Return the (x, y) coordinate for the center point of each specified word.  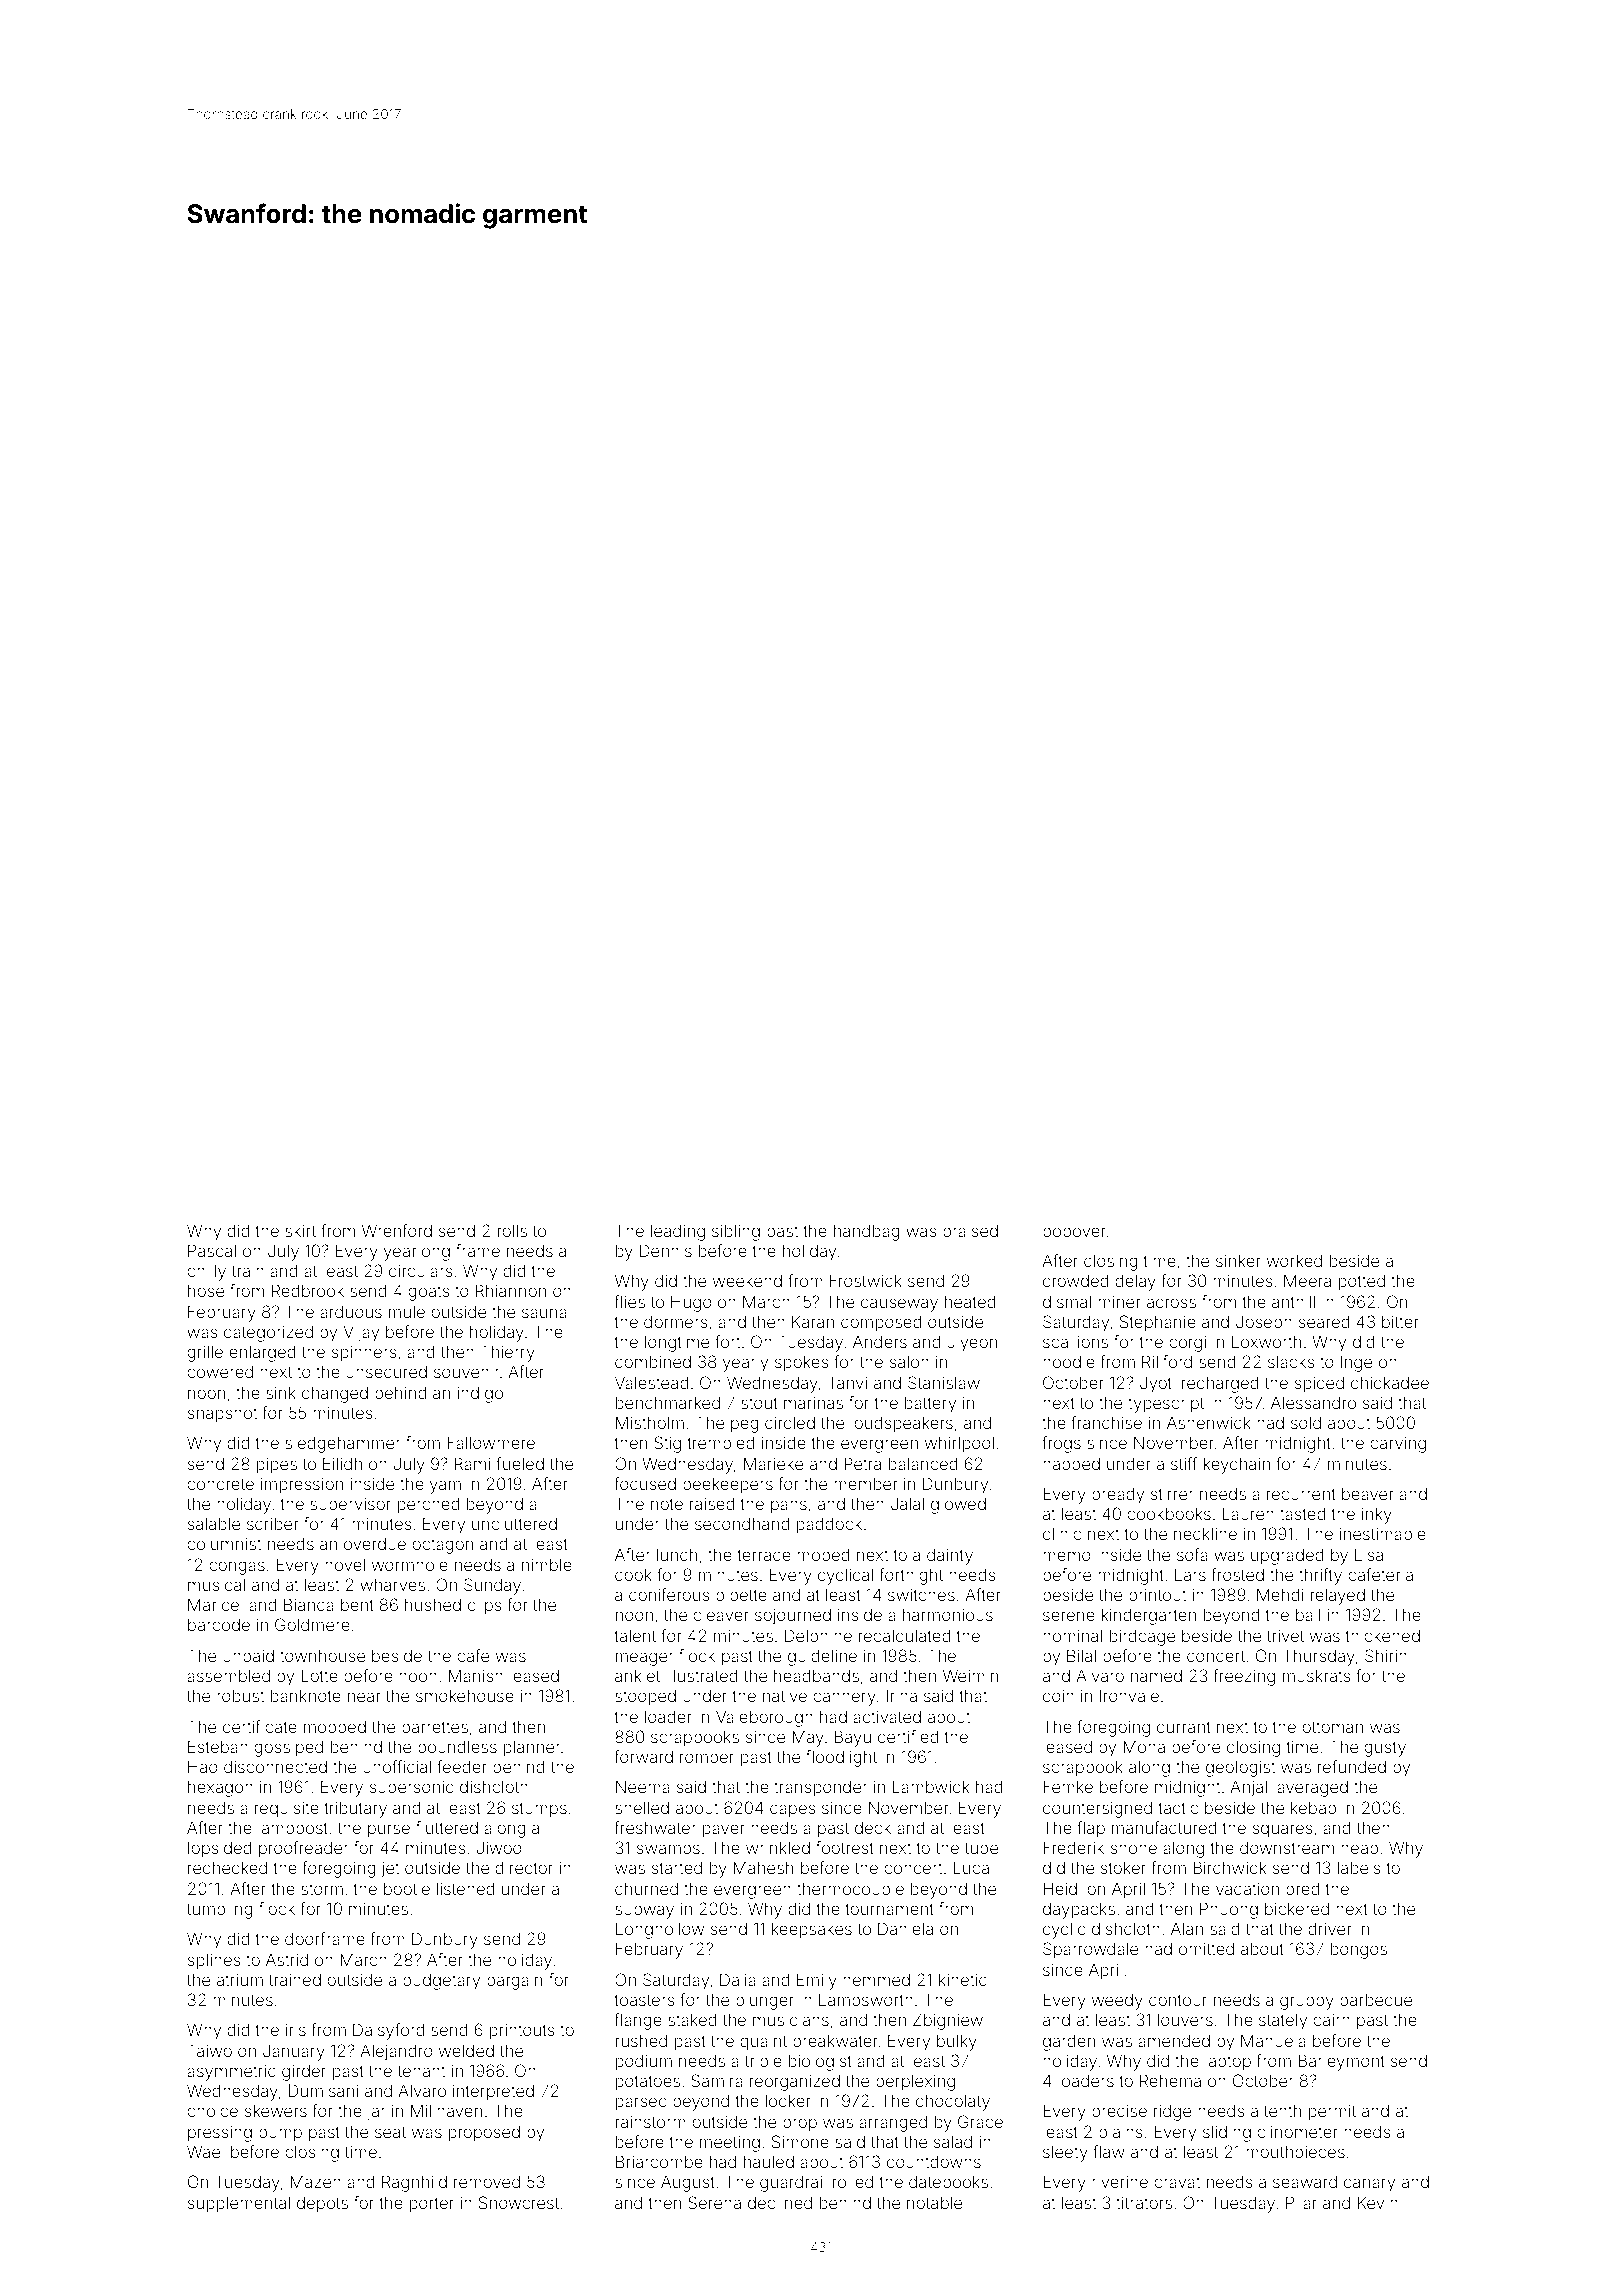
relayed (1338, 1597)
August (688, 2183)
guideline (822, 1657)
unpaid (248, 1657)
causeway (899, 1305)
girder (304, 2072)
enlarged (262, 1354)
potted (1362, 1282)
